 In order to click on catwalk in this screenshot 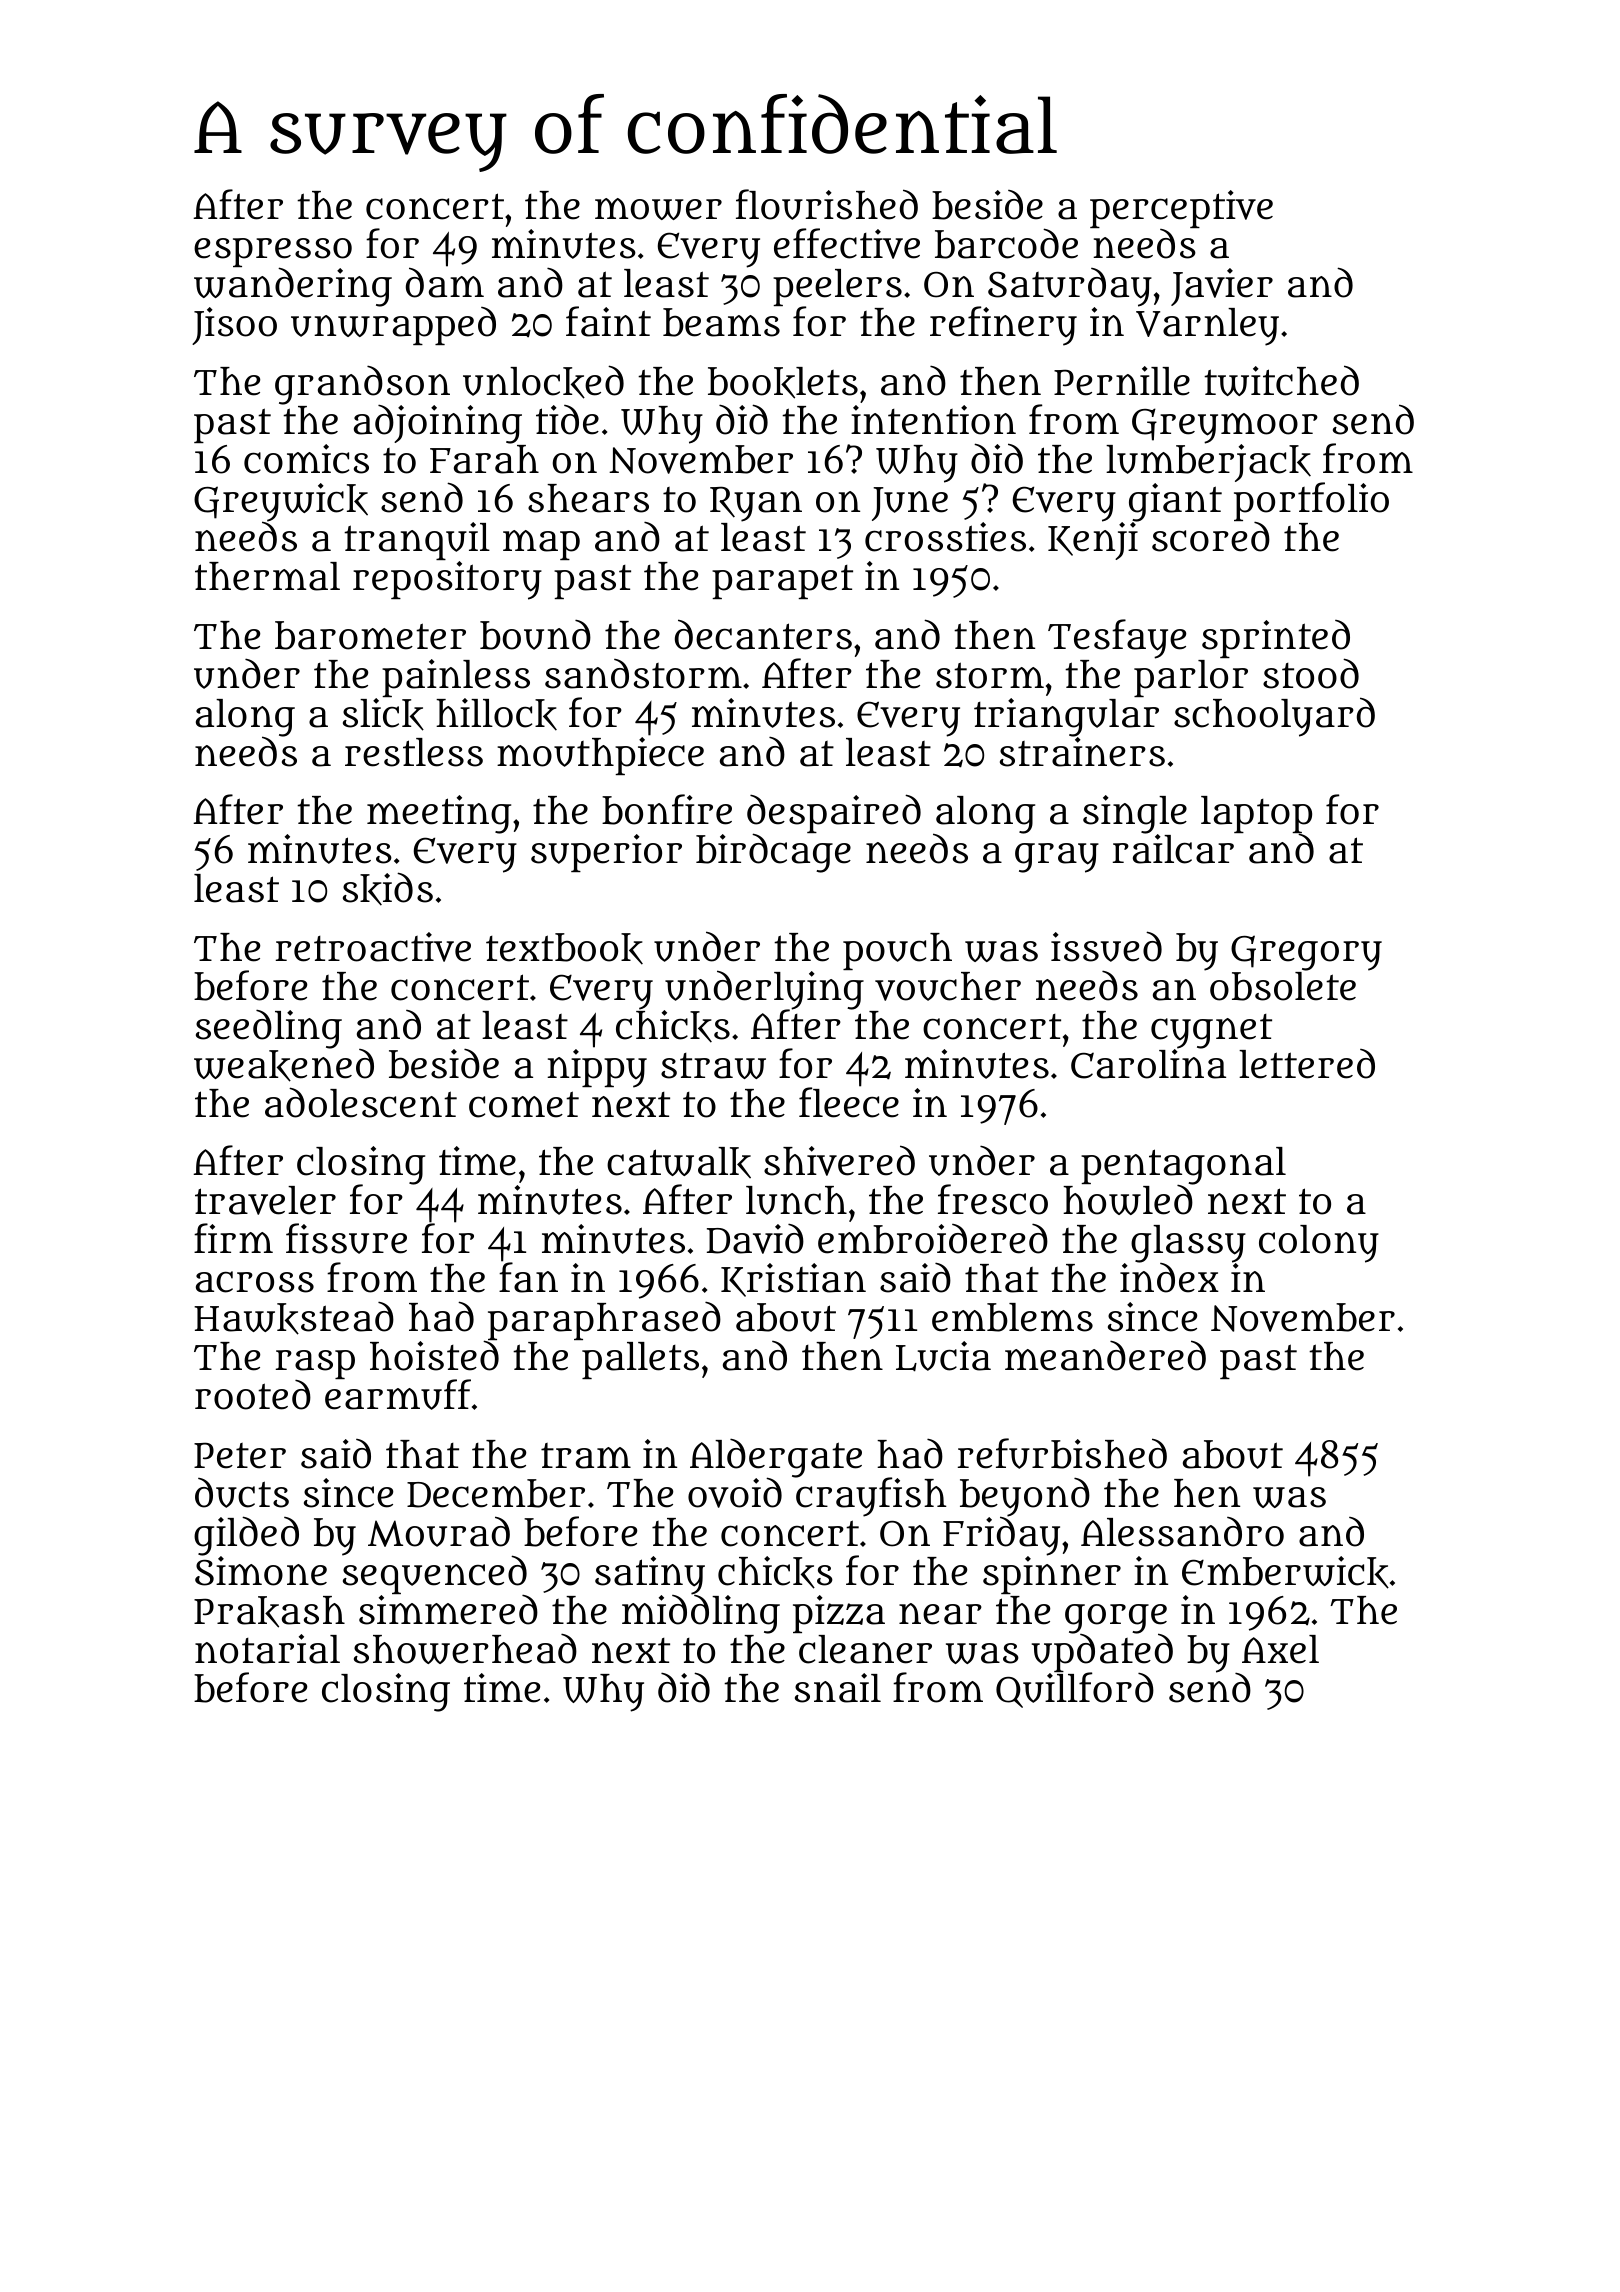, I will do `click(679, 1162)`.
